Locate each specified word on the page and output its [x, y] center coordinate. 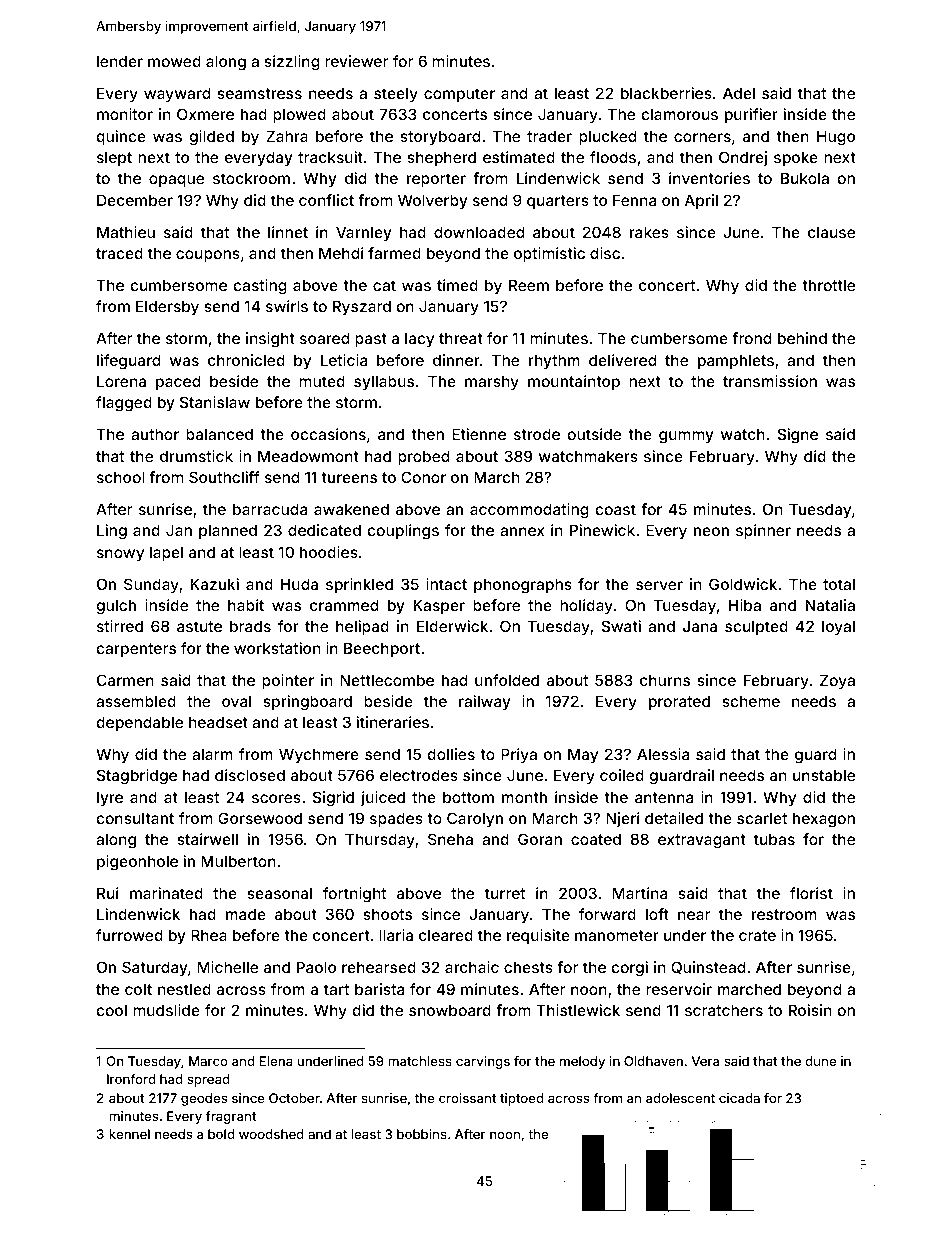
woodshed [271, 1134]
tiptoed [521, 1099]
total [839, 584]
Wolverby [433, 201]
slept [114, 158]
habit [246, 605]
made [246, 914]
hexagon [824, 820]
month [524, 797]
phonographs [523, 586]
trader [549, 136]
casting [260, 287]
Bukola [805, 178]
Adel [739, 93]
